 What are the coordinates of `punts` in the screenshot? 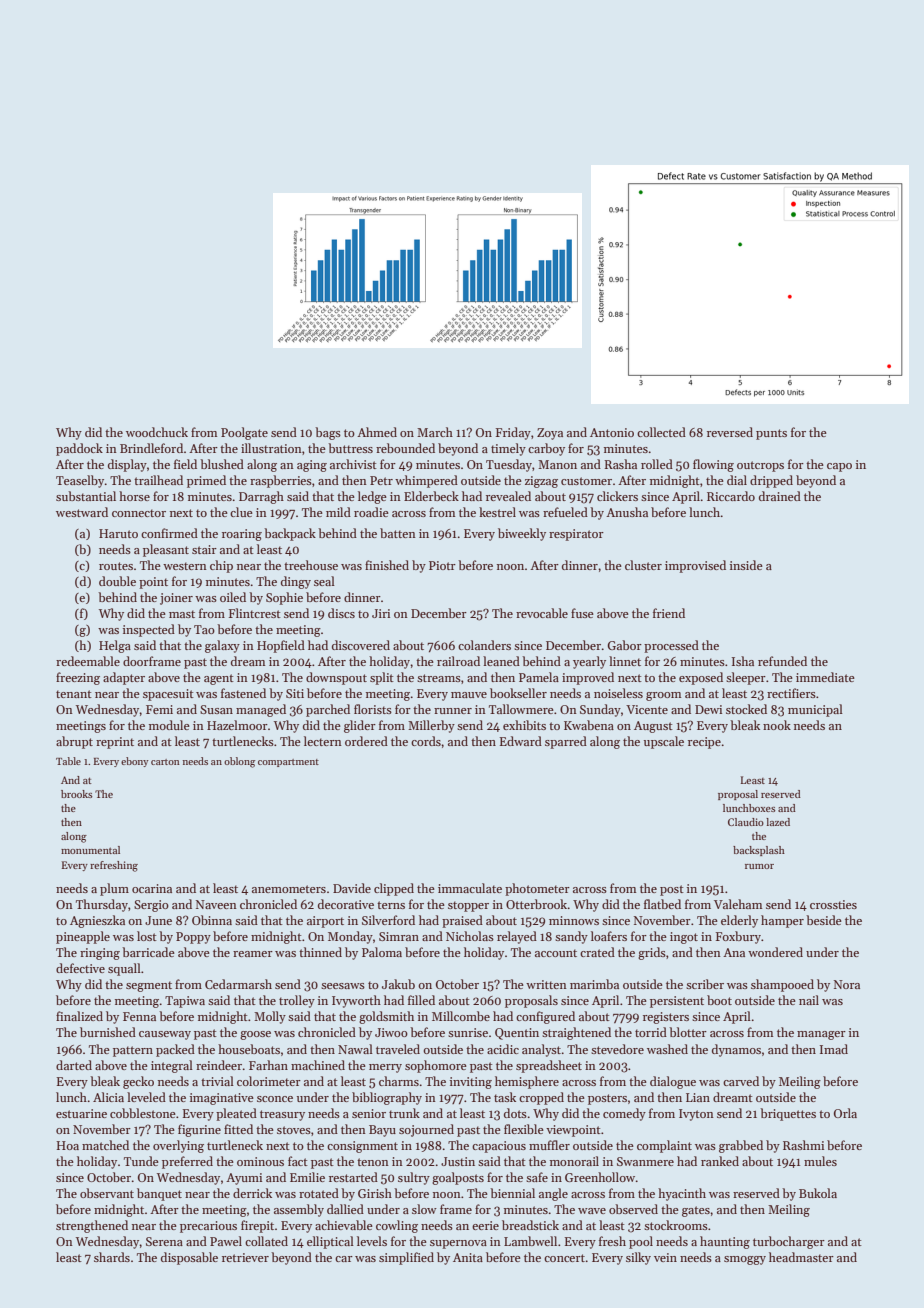 It's located at (771, 434).
